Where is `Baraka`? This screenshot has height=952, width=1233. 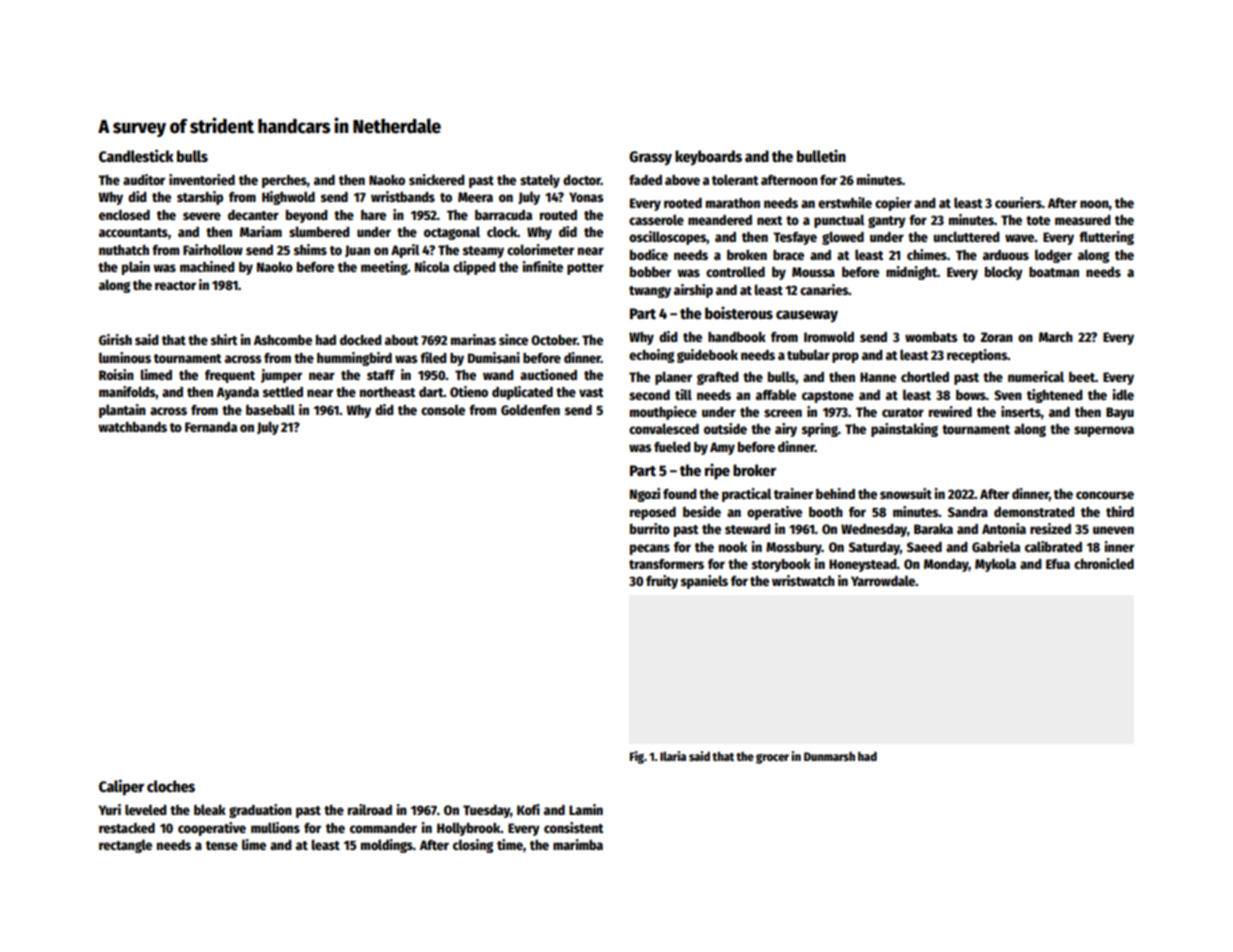
Baraka is located at coordinates (933, 528).
